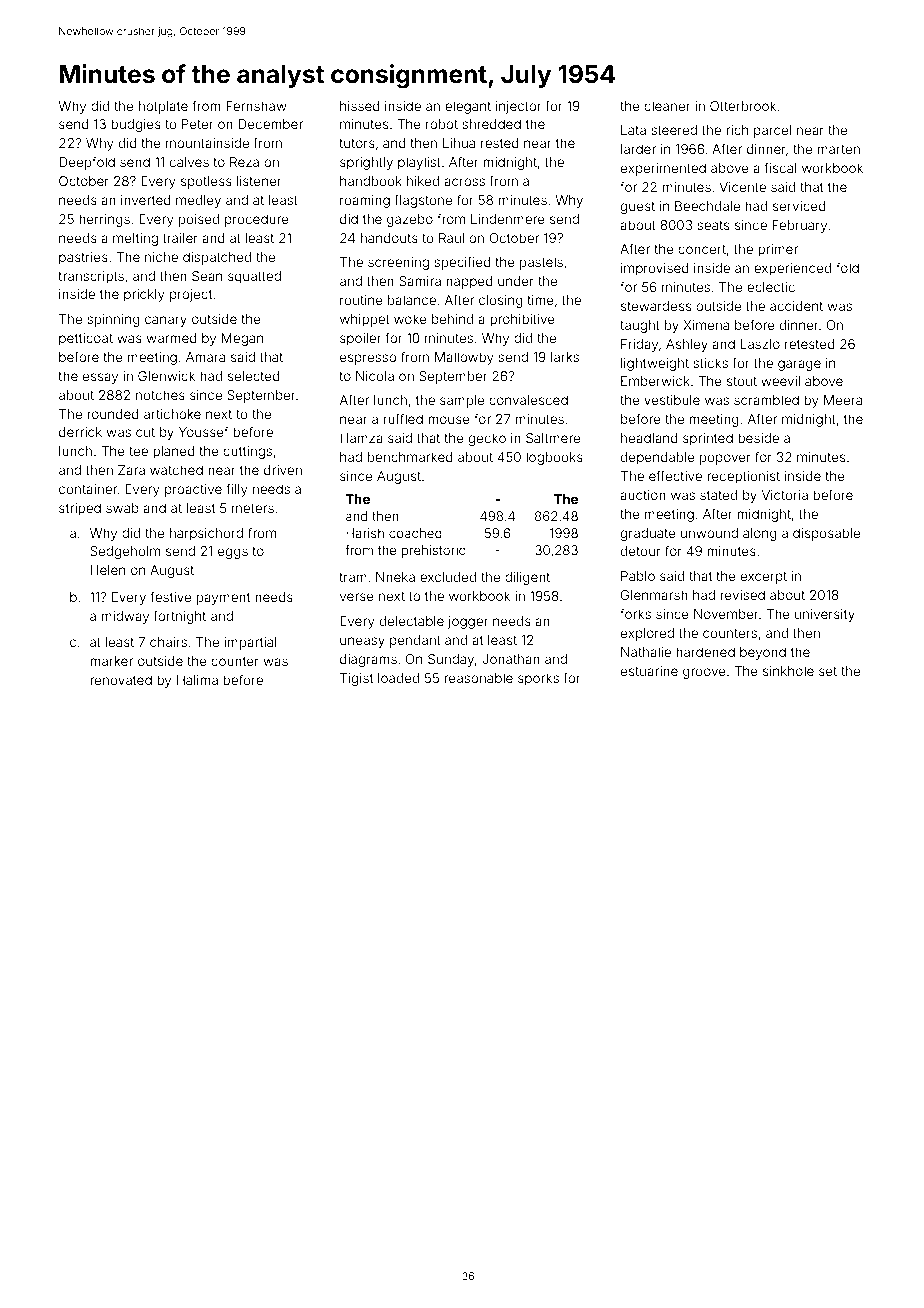  What do you see at coordinates (163, 107) in the document?
I see `hotplate` at bounding box center [163, 107].
